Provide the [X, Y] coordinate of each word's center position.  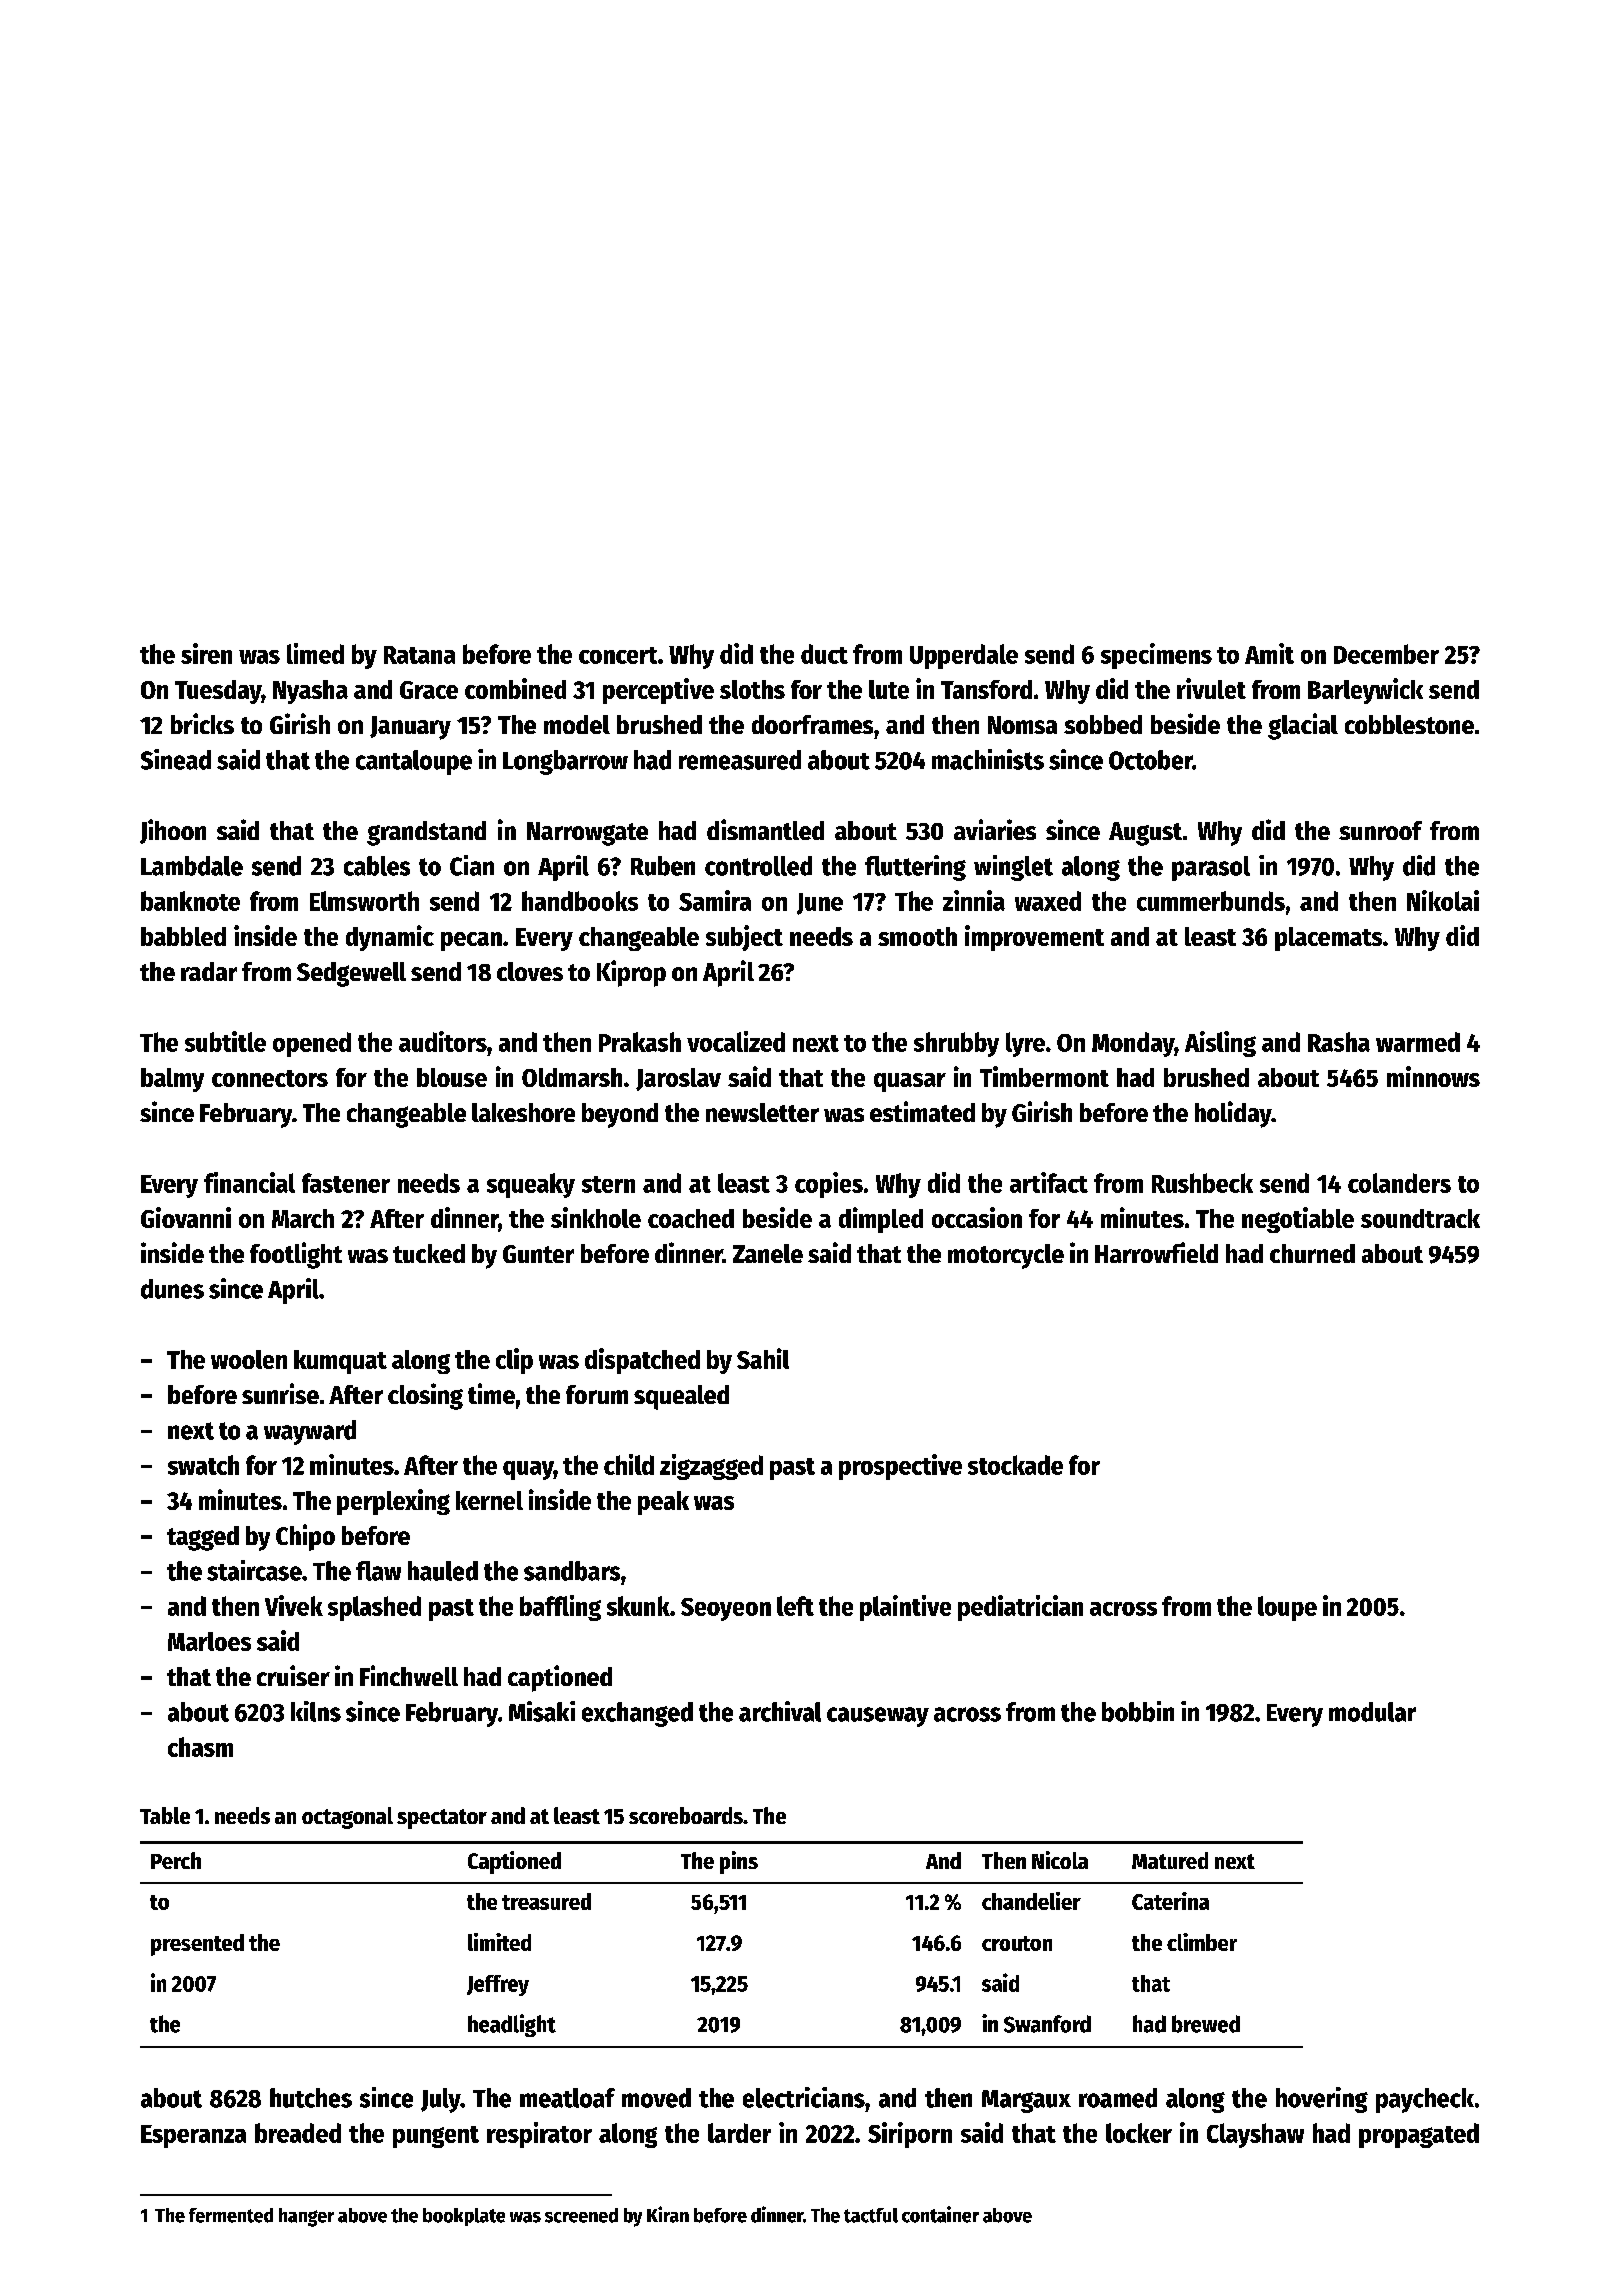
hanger [306, 2217]
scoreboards [686, 1815]
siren [206, 653]
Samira [715, 900]
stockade [1015, 1465]
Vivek [294, 1605]
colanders [1399, 1183]
